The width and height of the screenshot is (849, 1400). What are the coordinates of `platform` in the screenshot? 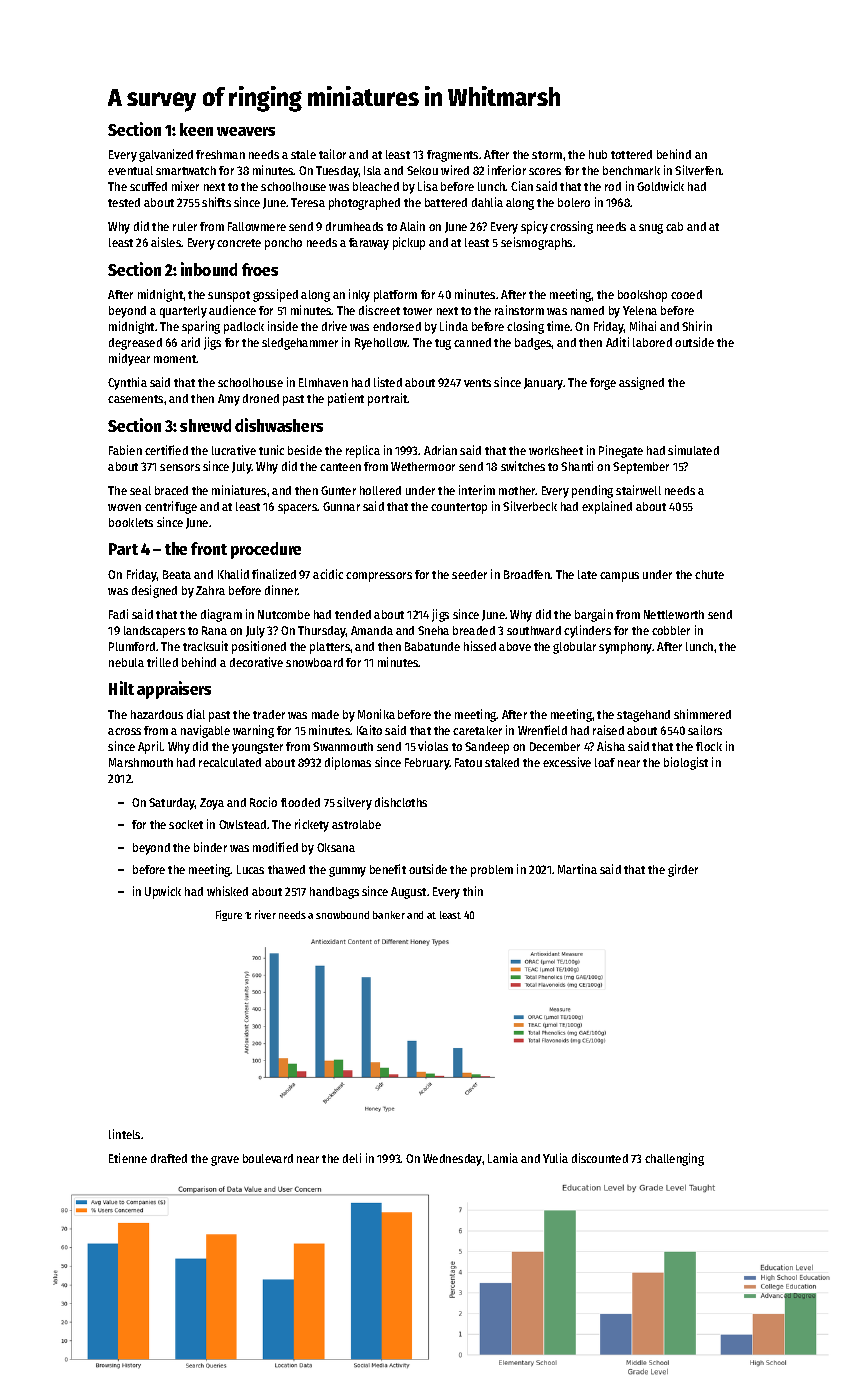 It's located at (395, 296).
